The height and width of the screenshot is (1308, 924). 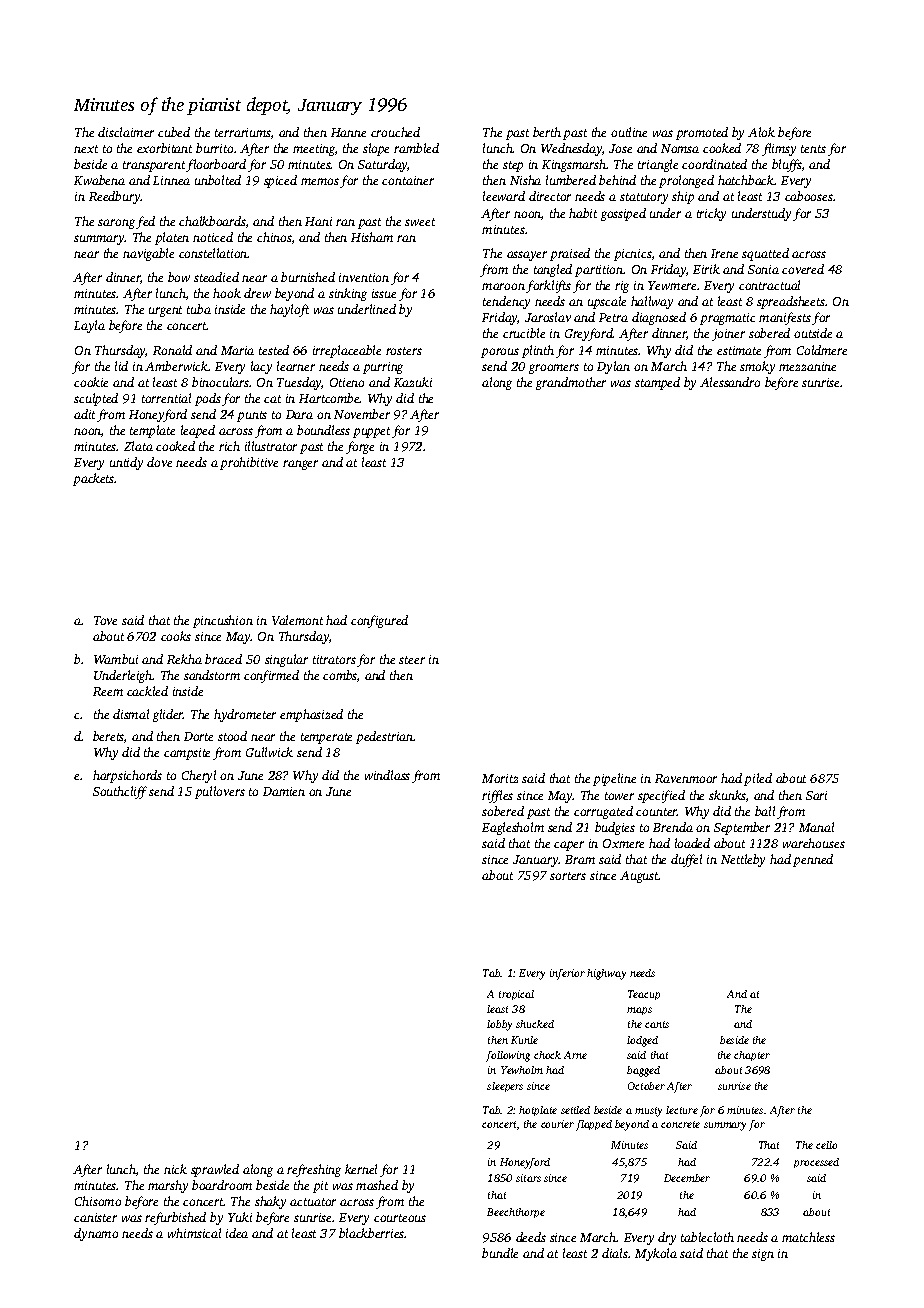 I want to click on Ravenmoor, so click(x=686, y=778).
